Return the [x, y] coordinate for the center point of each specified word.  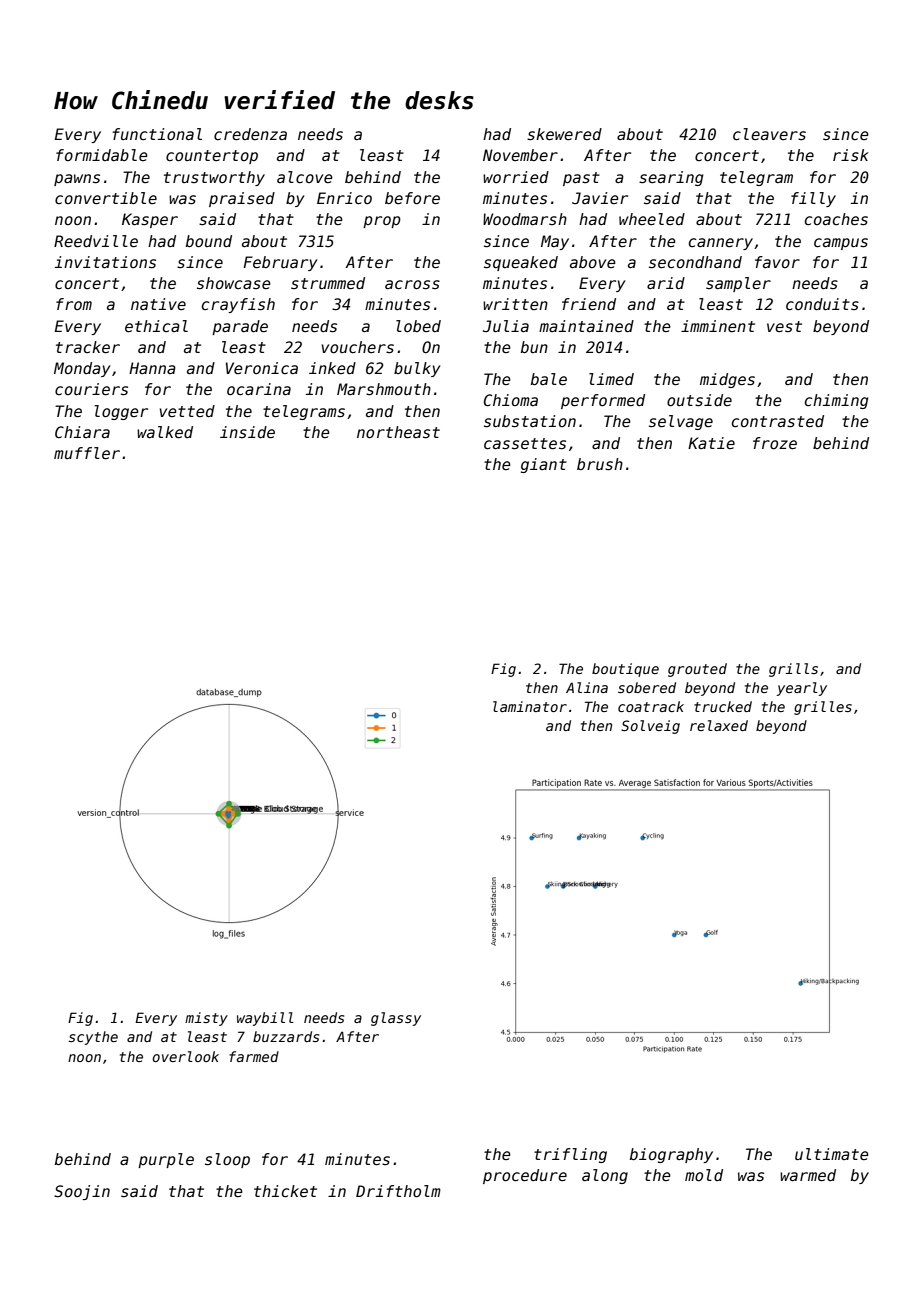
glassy [396, 1019]
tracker [88, 347]
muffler [87, 453]
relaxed [719, 725]
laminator [530, 706]
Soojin [82, 1192]
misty [206, 1019]
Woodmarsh [525, 219]
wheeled [652, 219]
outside [699, 400]
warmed [808, 1175]
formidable [102, 155]
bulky [417, 369]
